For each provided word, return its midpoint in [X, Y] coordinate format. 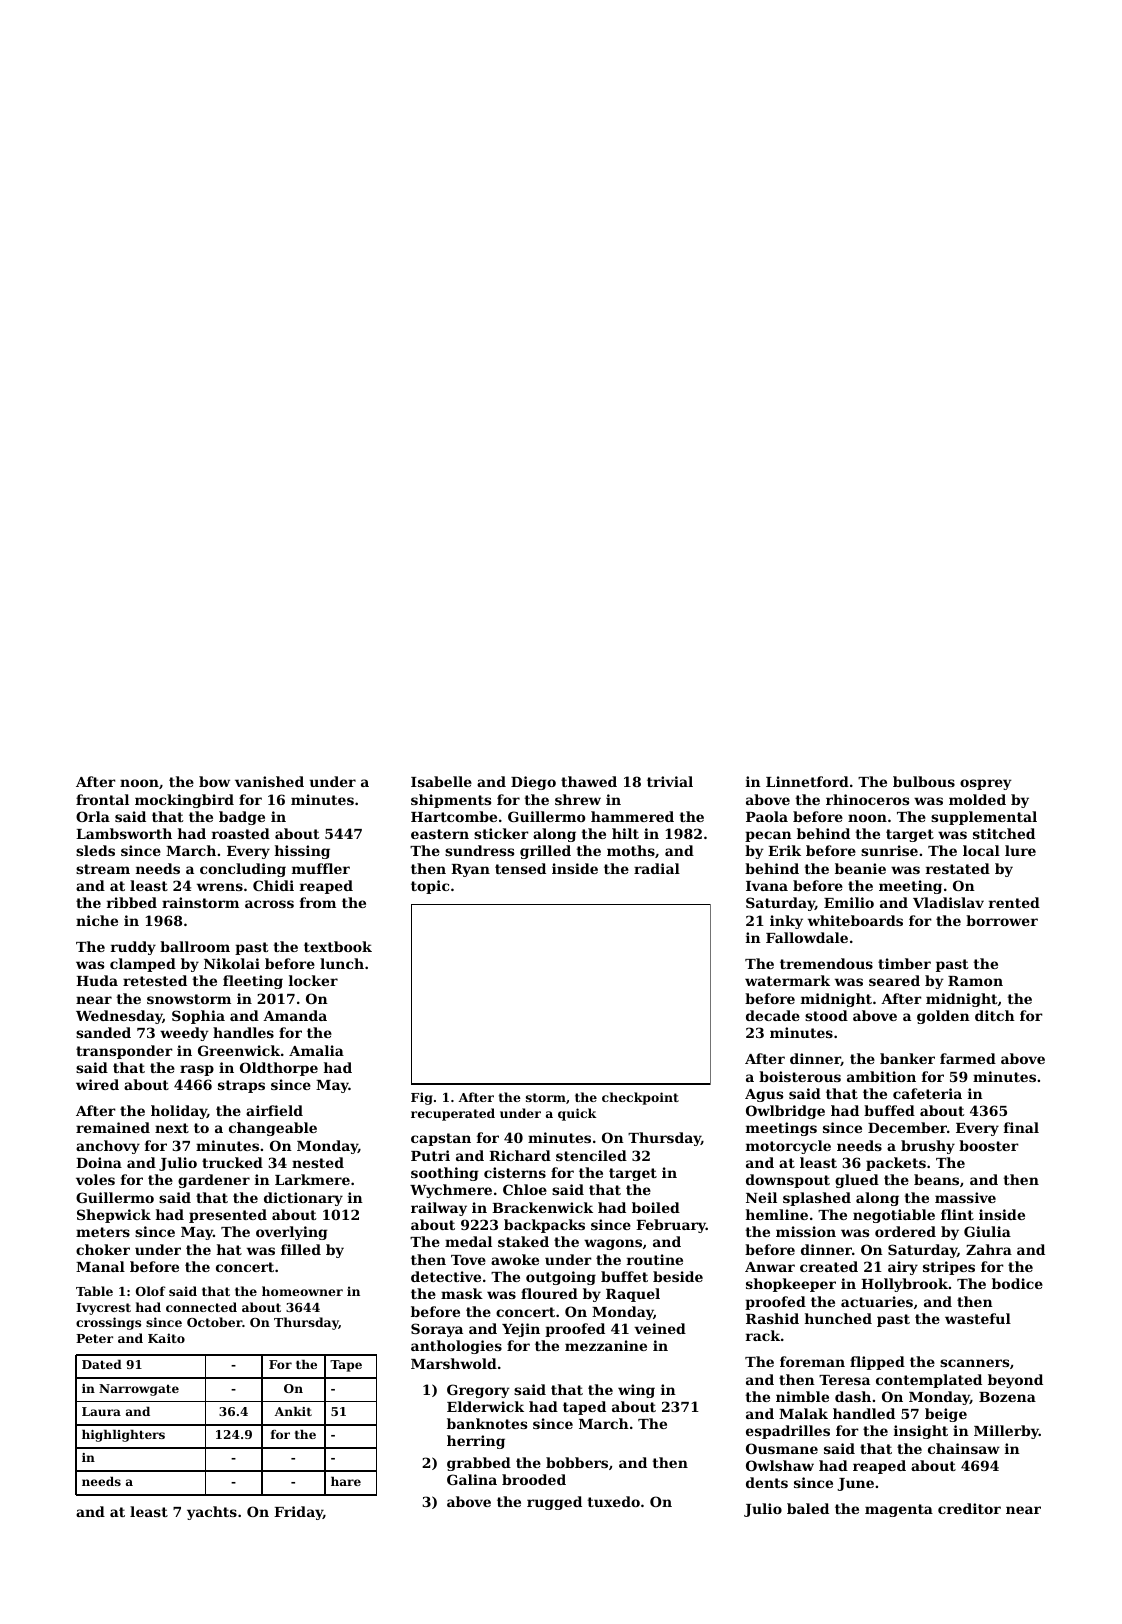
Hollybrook [904, 1285]
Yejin [521, 1330]
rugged [554, 1503]
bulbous [924, 781]
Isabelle [441, 781]
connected [201, 1307]
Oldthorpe [279, 1069]
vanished [269, 781]
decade [773, 1015]
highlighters [123, 1435]
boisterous [800, 1076]
